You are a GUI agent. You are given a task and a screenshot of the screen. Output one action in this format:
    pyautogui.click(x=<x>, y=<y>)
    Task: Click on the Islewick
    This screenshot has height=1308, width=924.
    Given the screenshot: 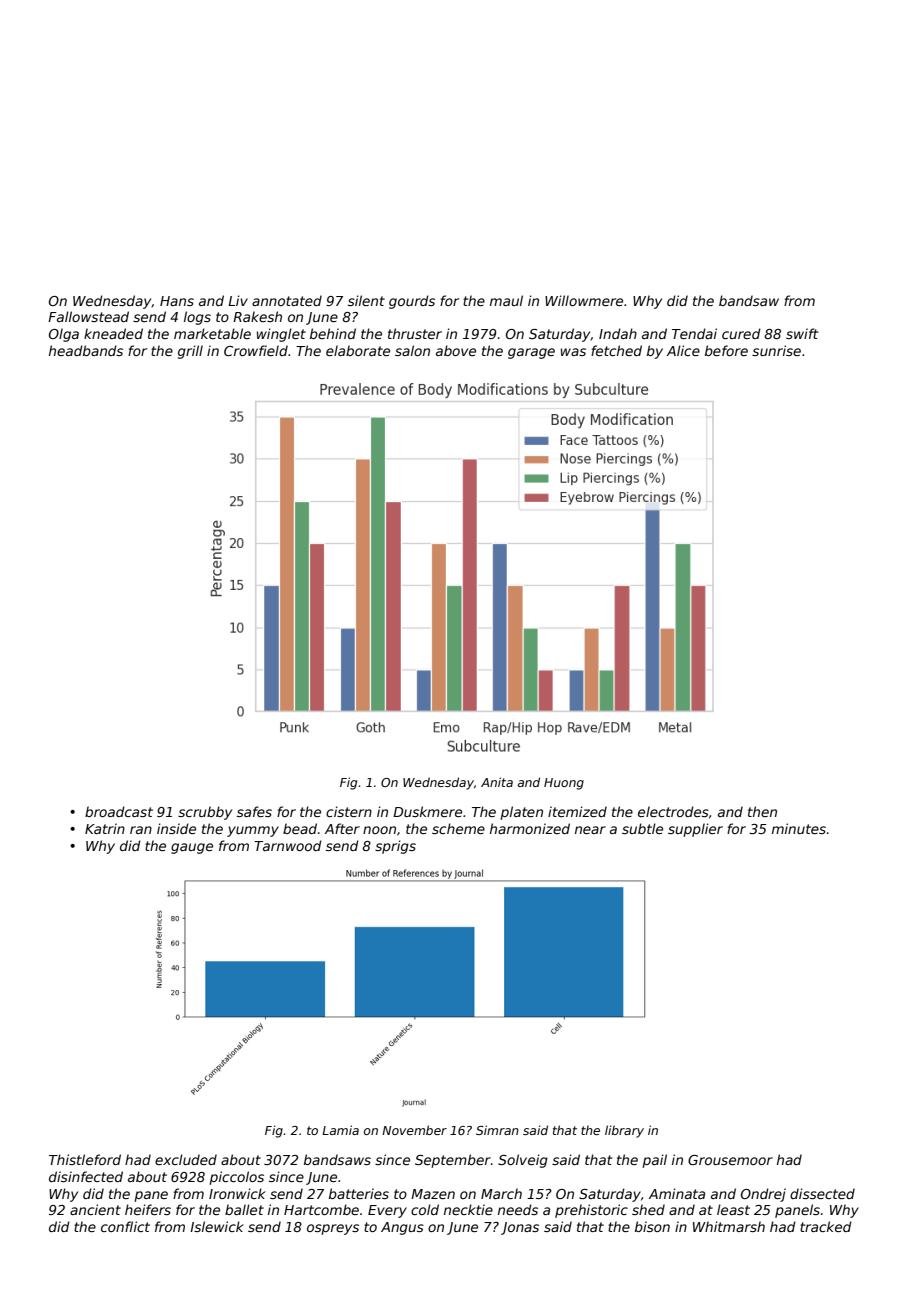 What is the action you would take?
    pyautogui.click(x=217, y=1226)
